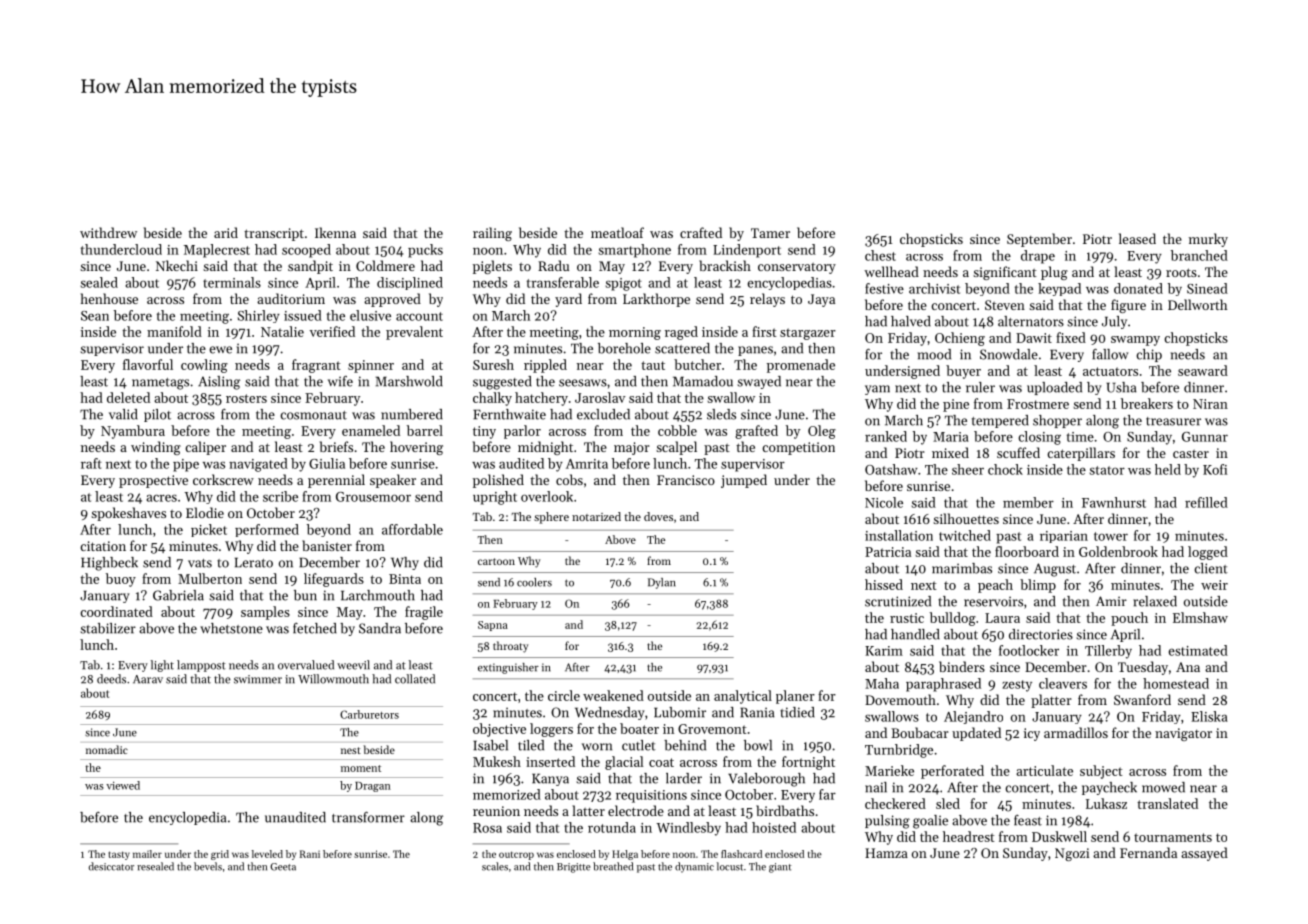 This screenshot has width=1308, height=924. Describe the element at coordinates (676, 448) in the screenshot. I see `scalpel` at that location.
